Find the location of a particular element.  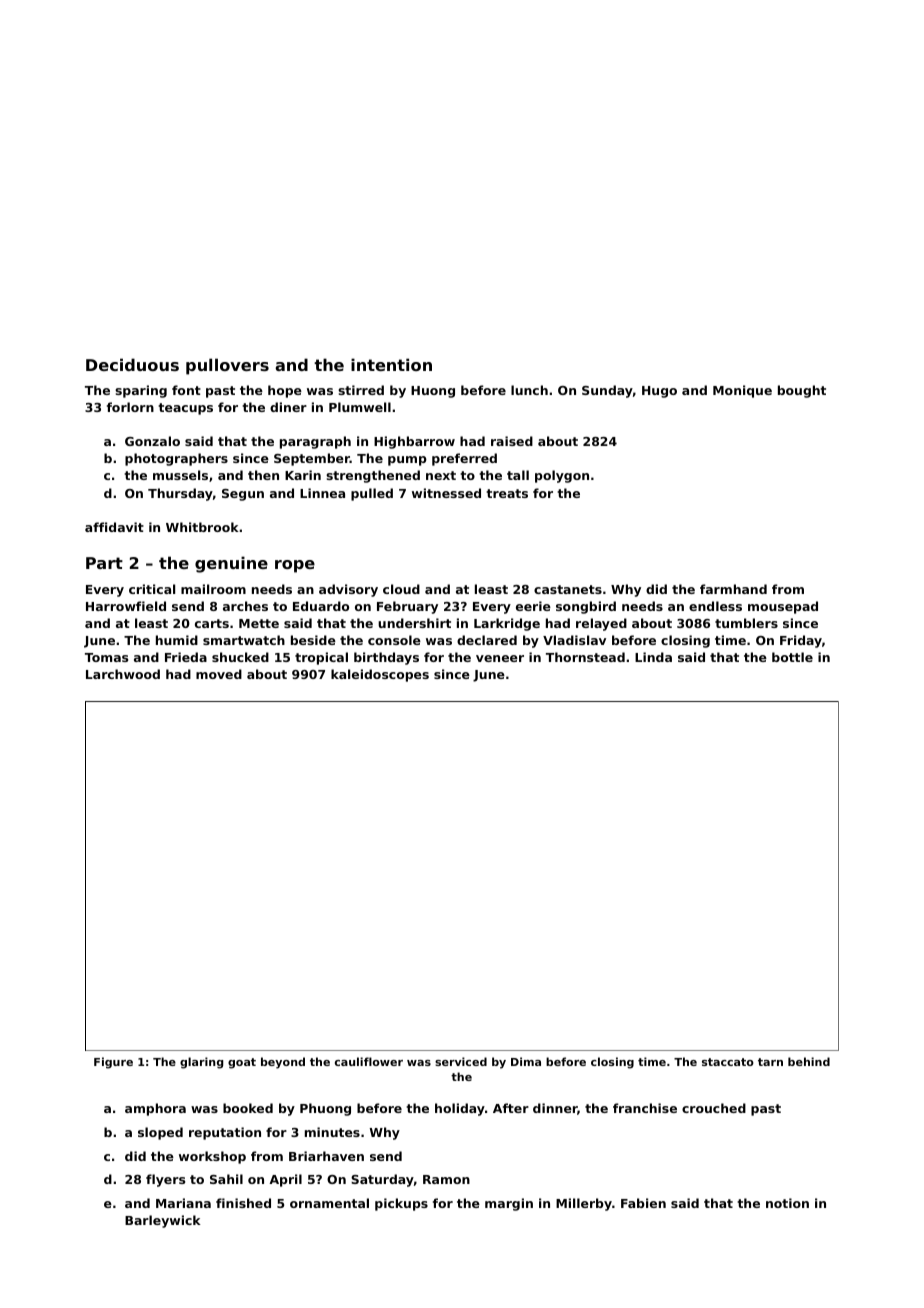

diner is located at coordinates (288, 407).
